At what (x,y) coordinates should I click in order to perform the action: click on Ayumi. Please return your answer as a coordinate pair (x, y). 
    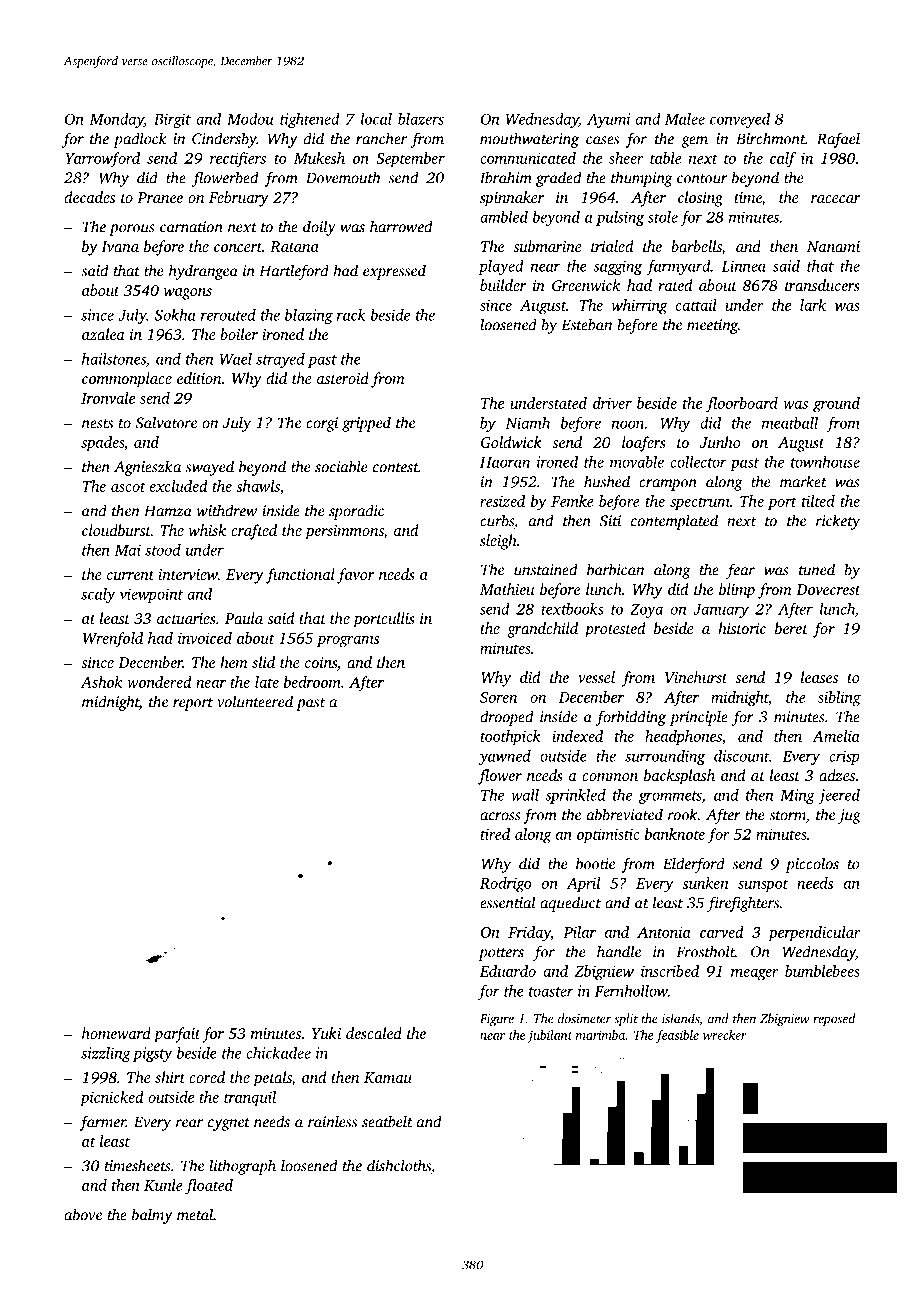
    Looking at the image, I should click on (608, 120).
